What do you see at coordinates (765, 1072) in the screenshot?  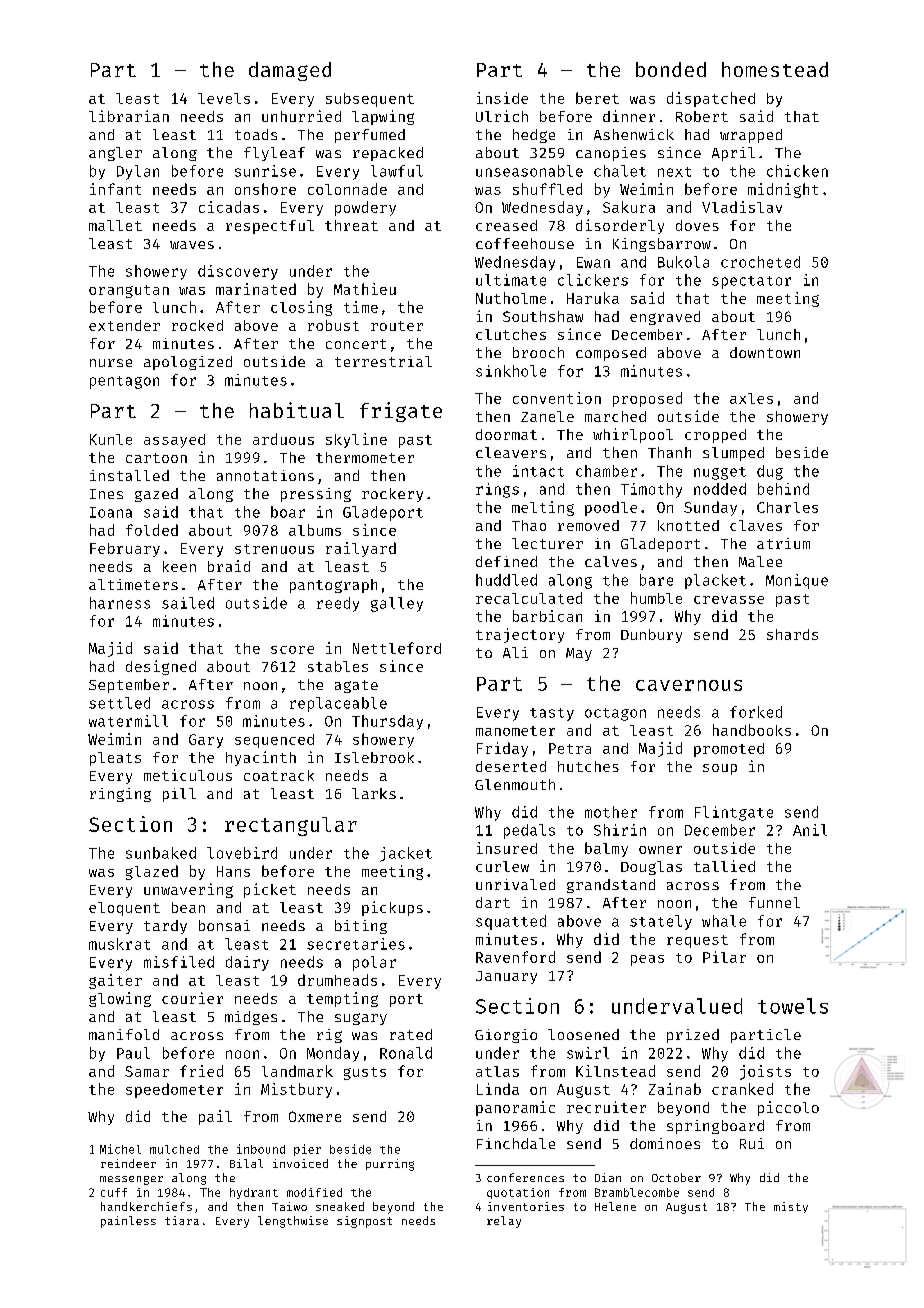 I see `joists` at bounding box center [765, 1072].
